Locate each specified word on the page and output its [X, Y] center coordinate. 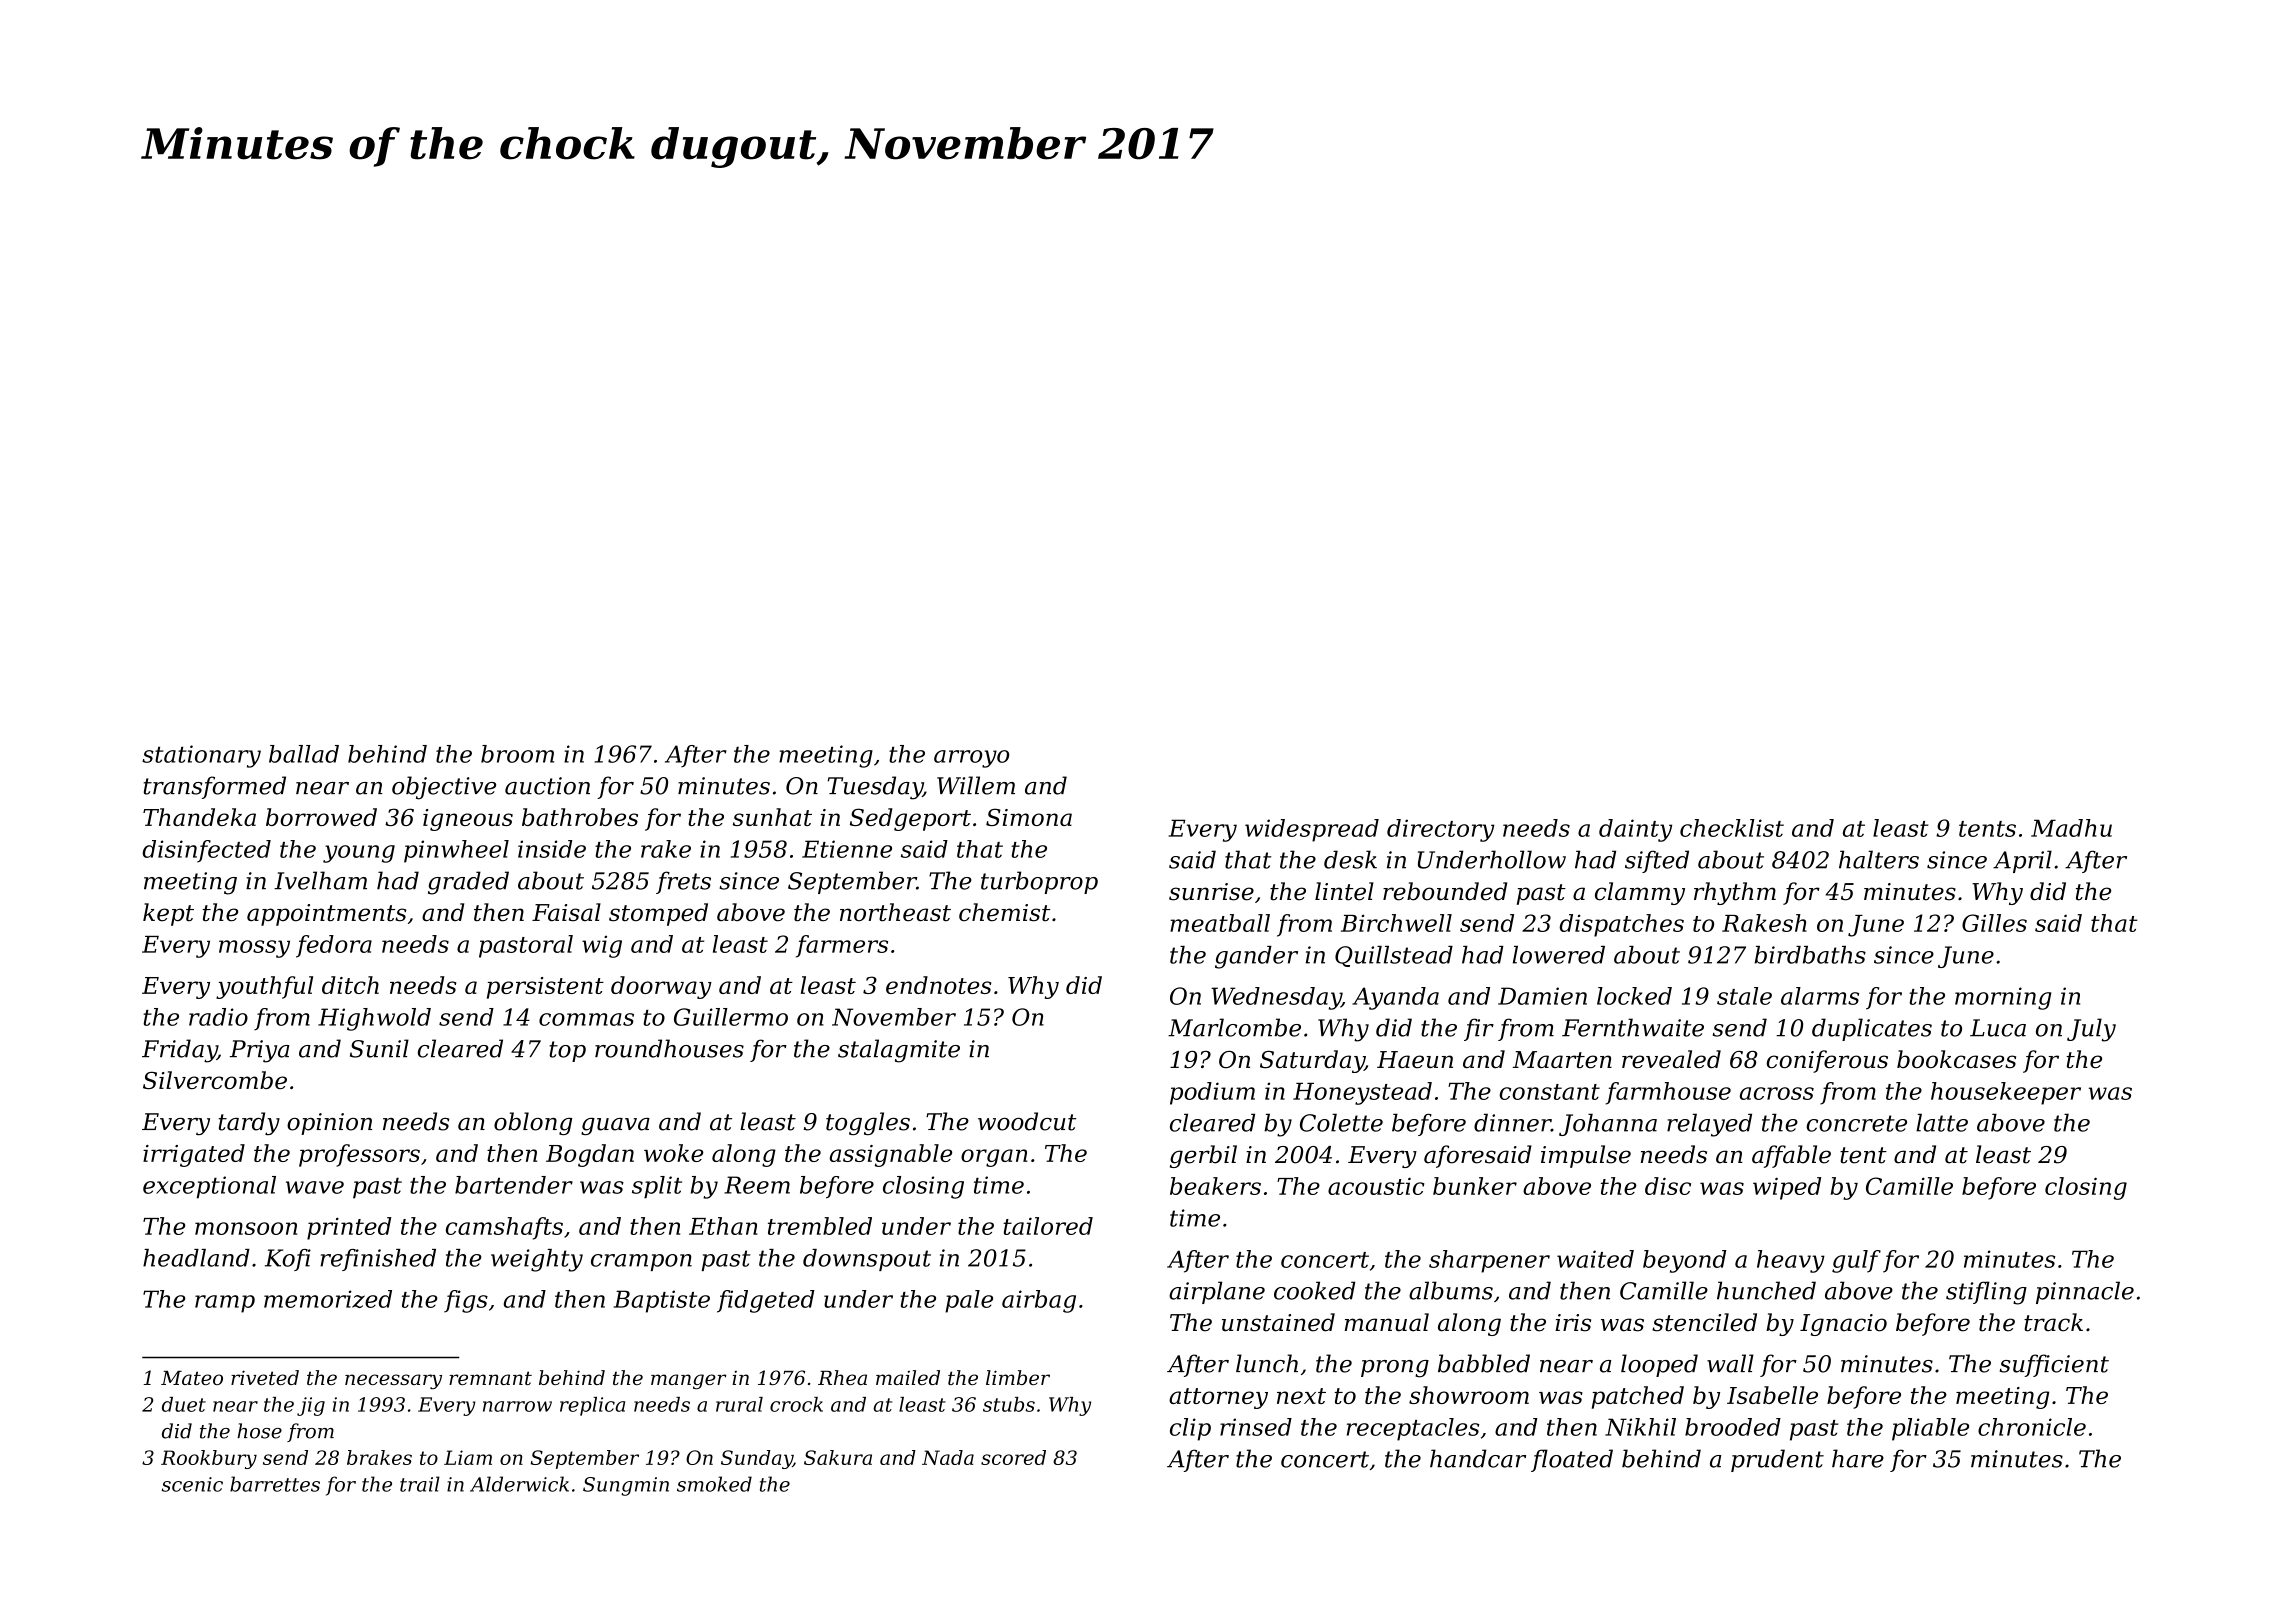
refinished [378, 1260]
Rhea [842, 1377]
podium [1212, 1093]
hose [259, 1431]
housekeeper [2006, 1093]
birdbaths [1810, 955]
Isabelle [1772, 1395]
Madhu [2071, 828]
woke [673, 1153]
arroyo [971, 759]
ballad [304, 754]
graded [468, 883]
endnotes [938, 985]
